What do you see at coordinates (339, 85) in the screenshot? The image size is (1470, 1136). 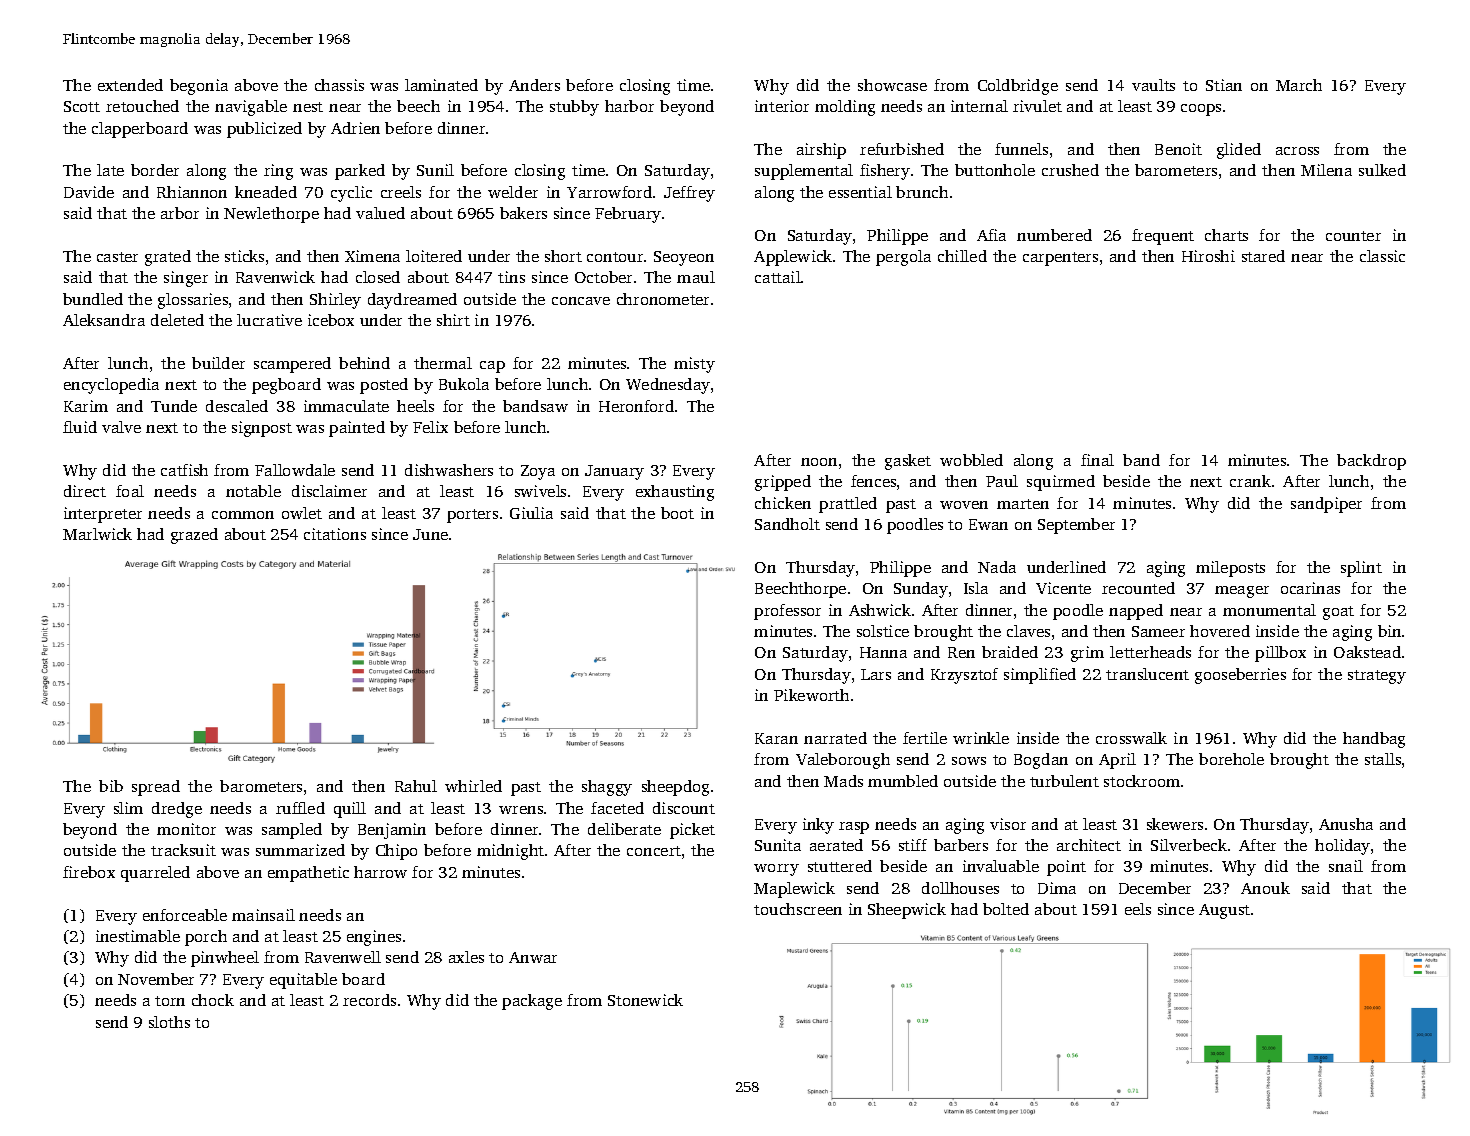 I see `chassis` at bounding box center [339, 85].
